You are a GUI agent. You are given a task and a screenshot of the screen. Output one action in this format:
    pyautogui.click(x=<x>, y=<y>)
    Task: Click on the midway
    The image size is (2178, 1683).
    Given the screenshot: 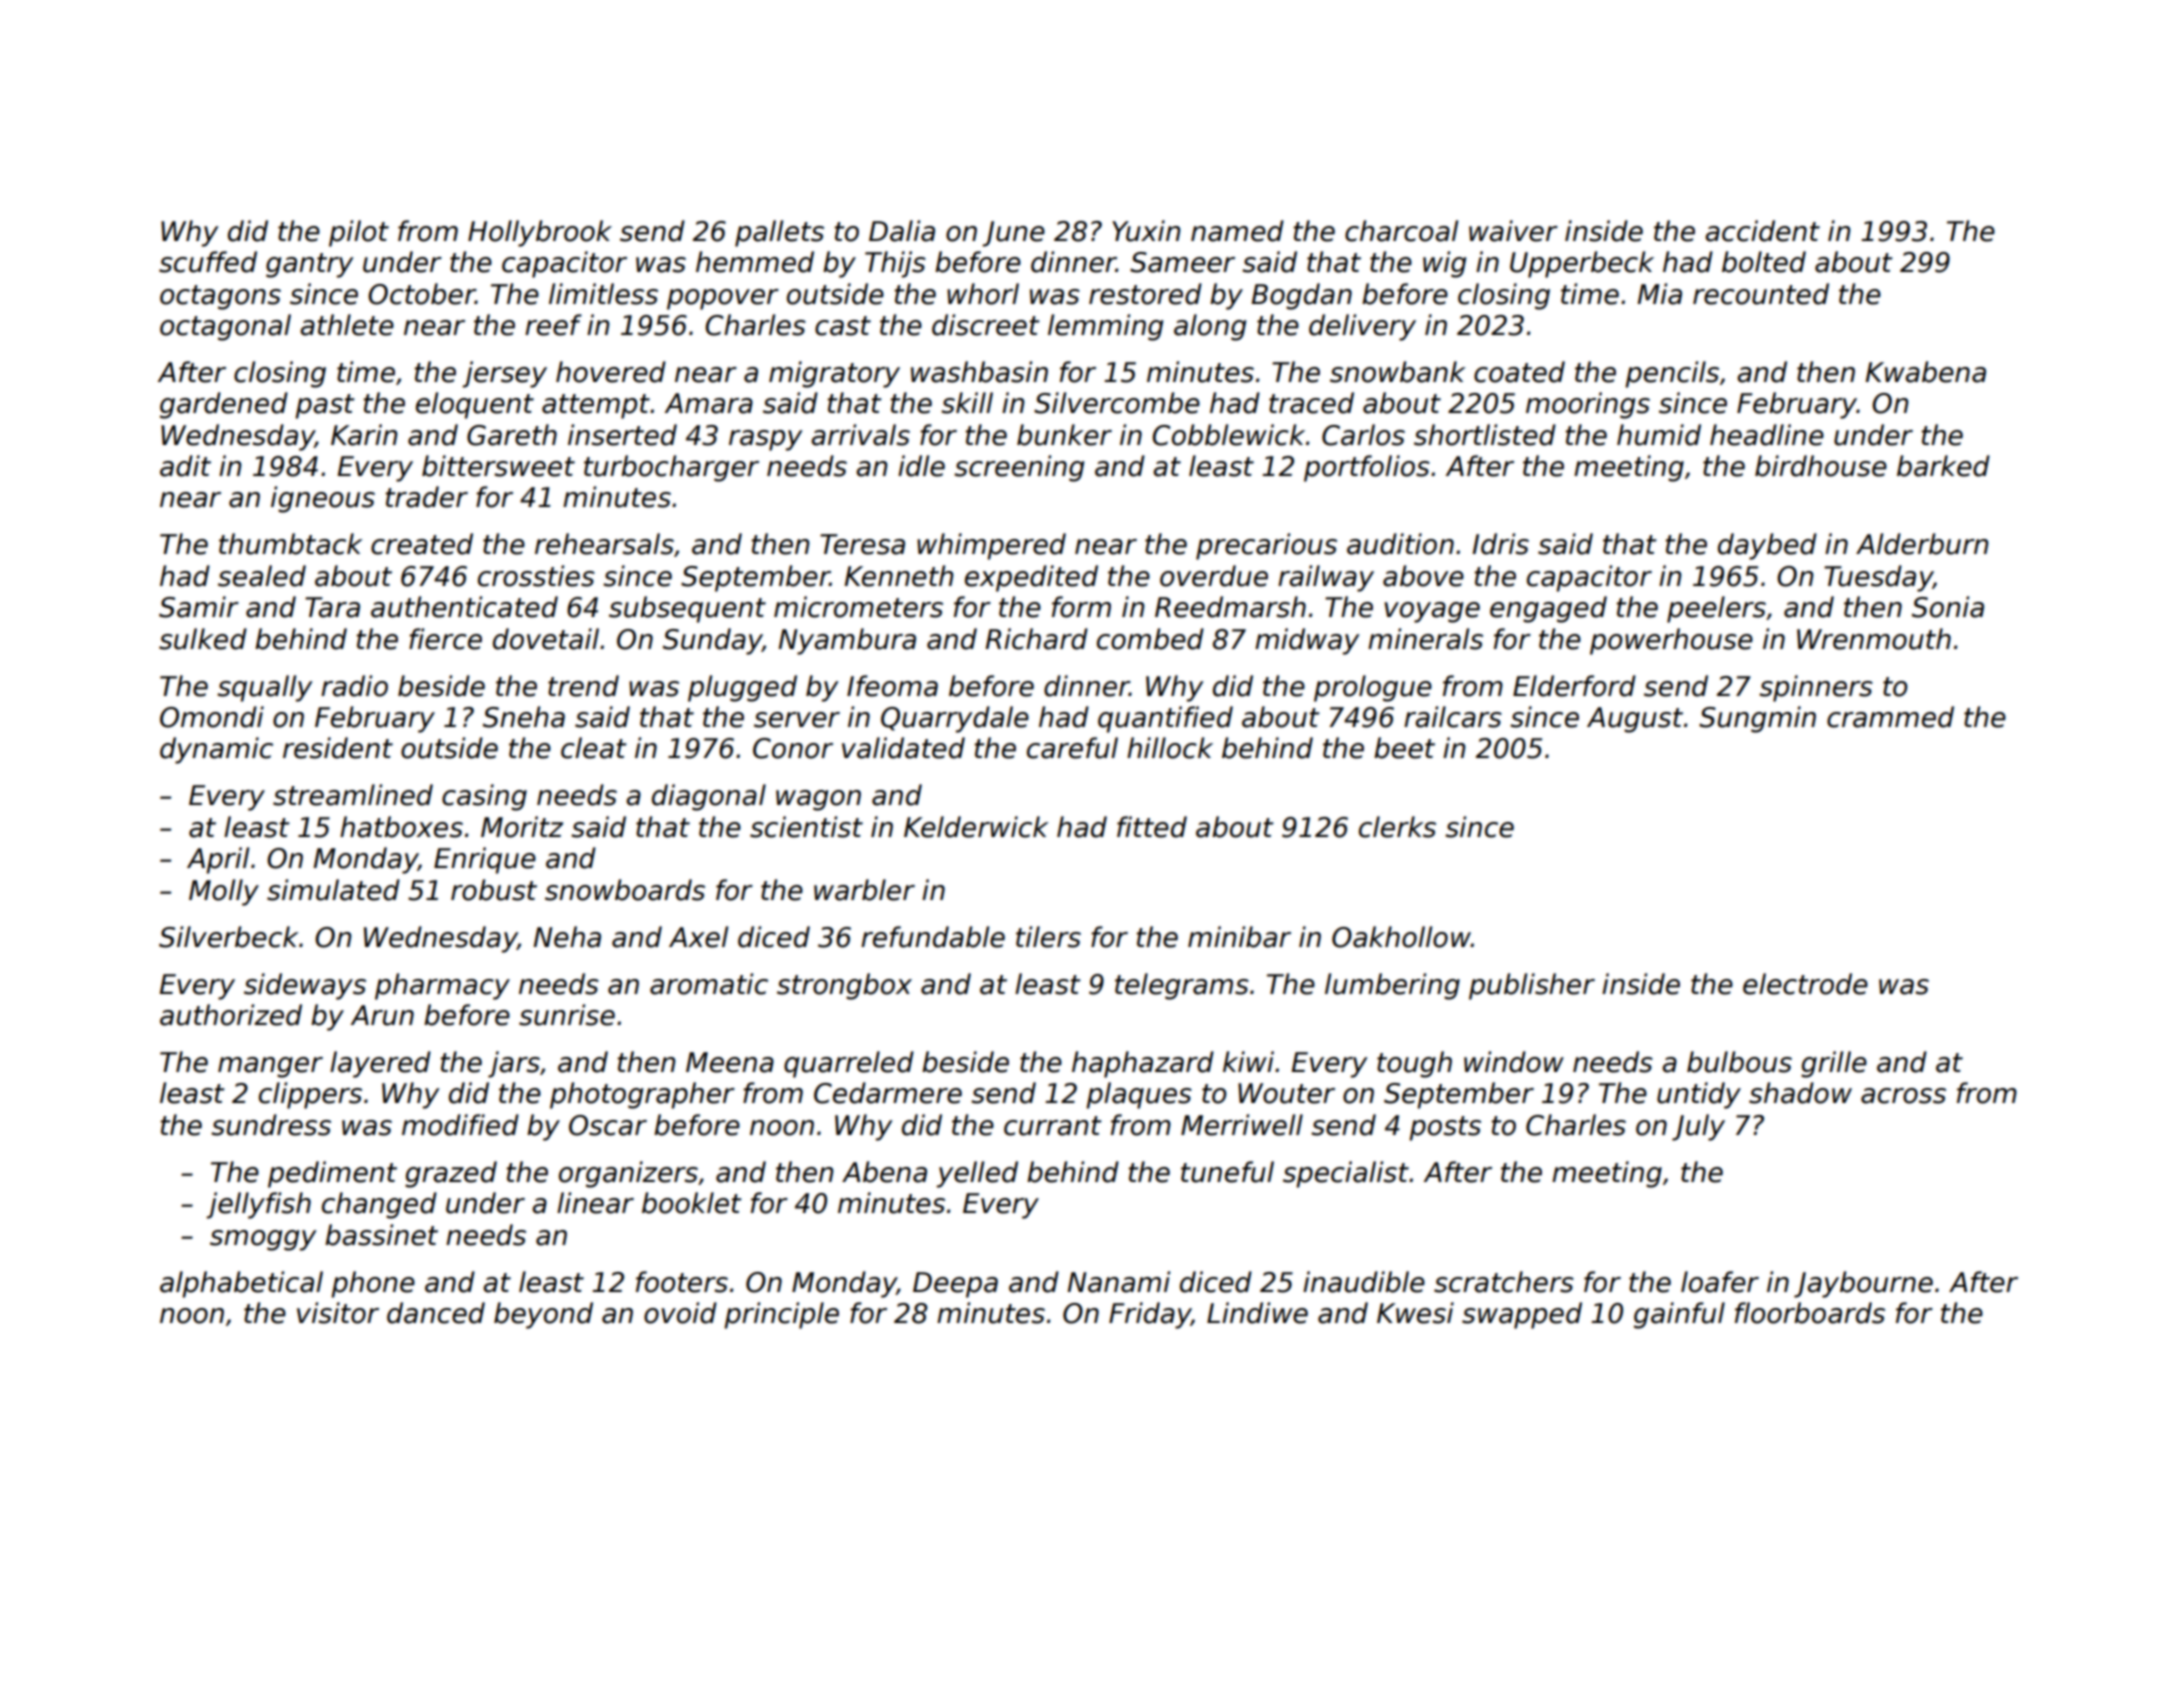 What is the action you would take?
    pyautogui.click(x=1307, y=641)
